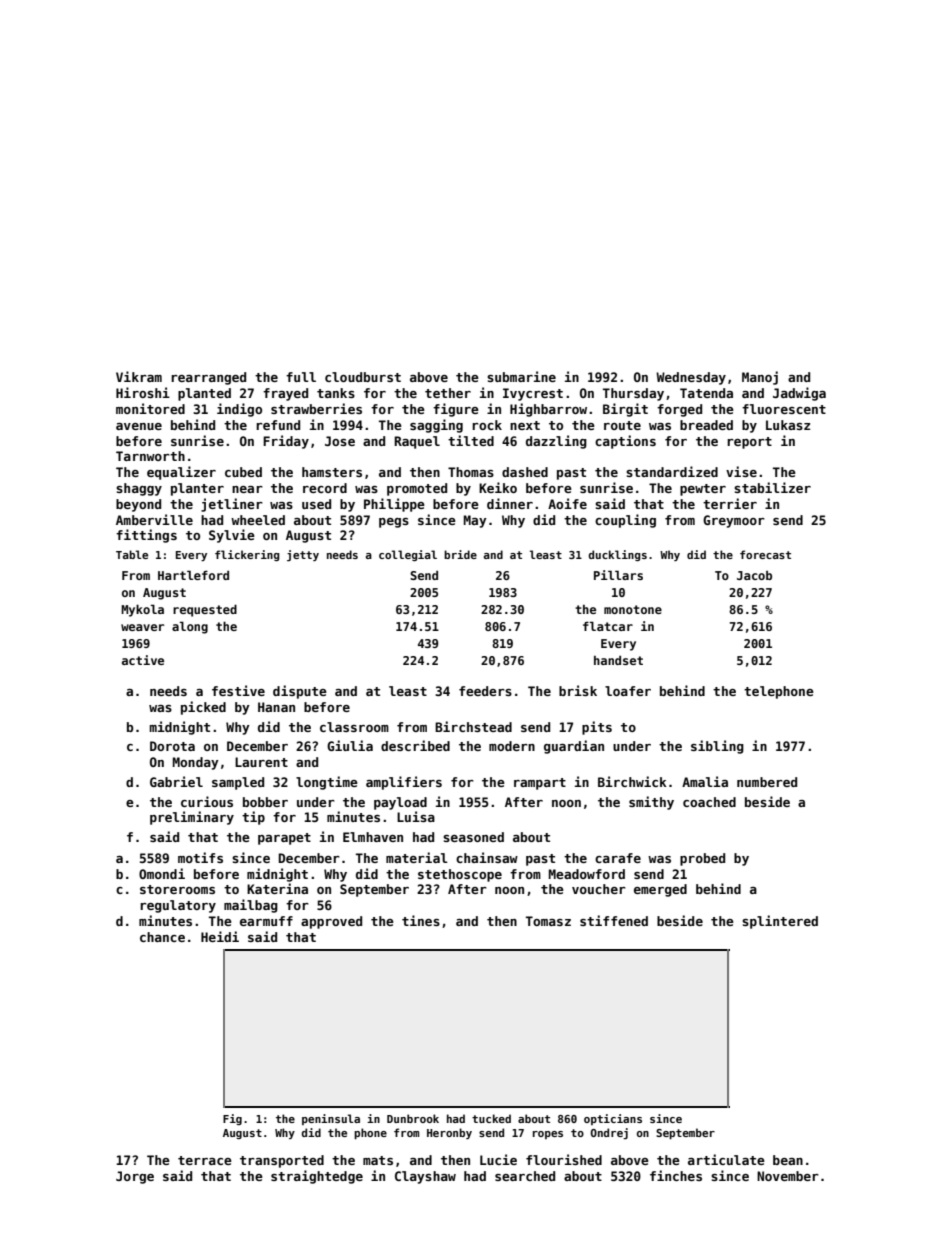 This page has height=1233, width=952. I want to click on Hiroshi, so click(143, 392).
